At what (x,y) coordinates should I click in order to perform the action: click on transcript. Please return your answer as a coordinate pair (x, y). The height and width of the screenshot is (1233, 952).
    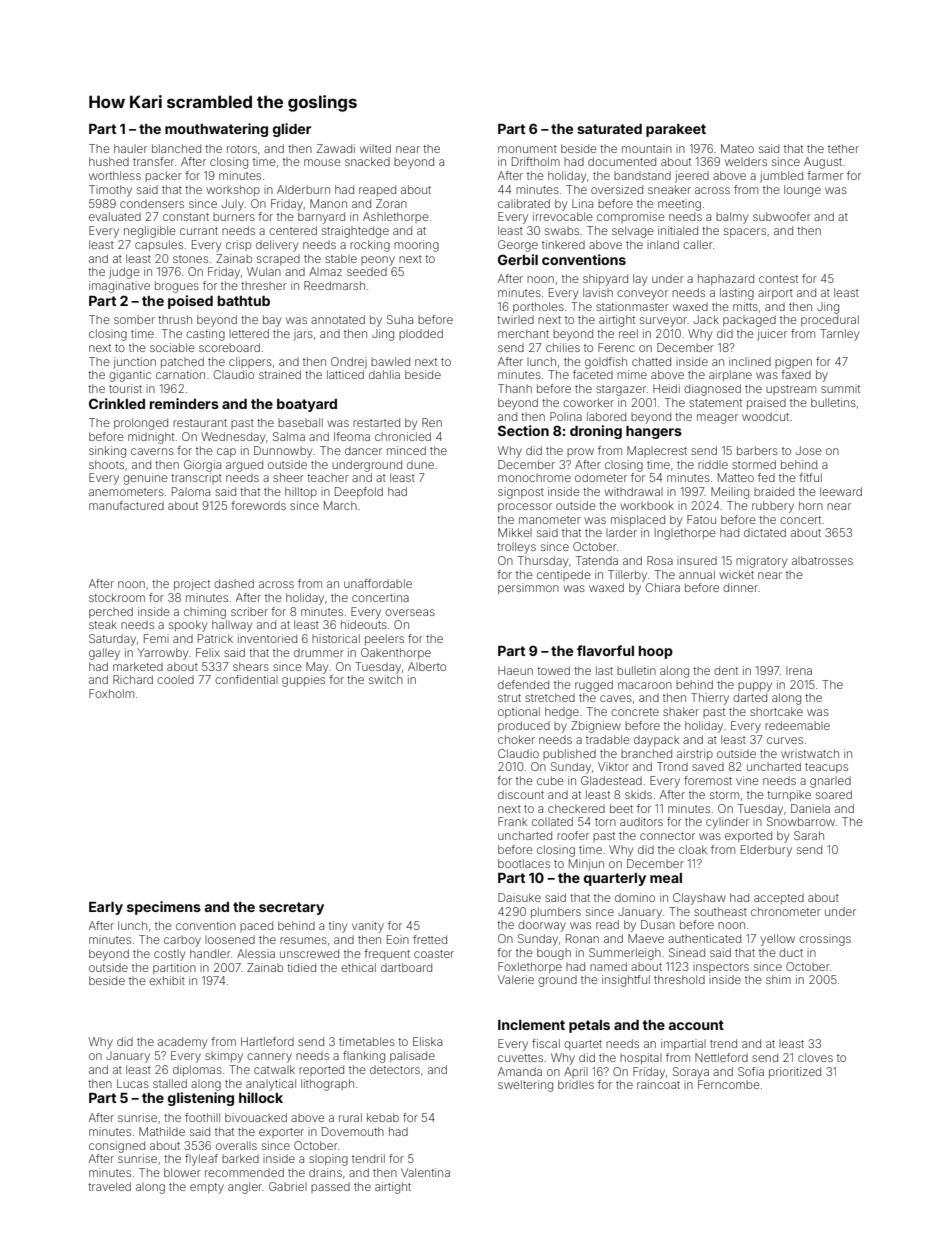
    Looking at the image, I should click on (196, 478).
